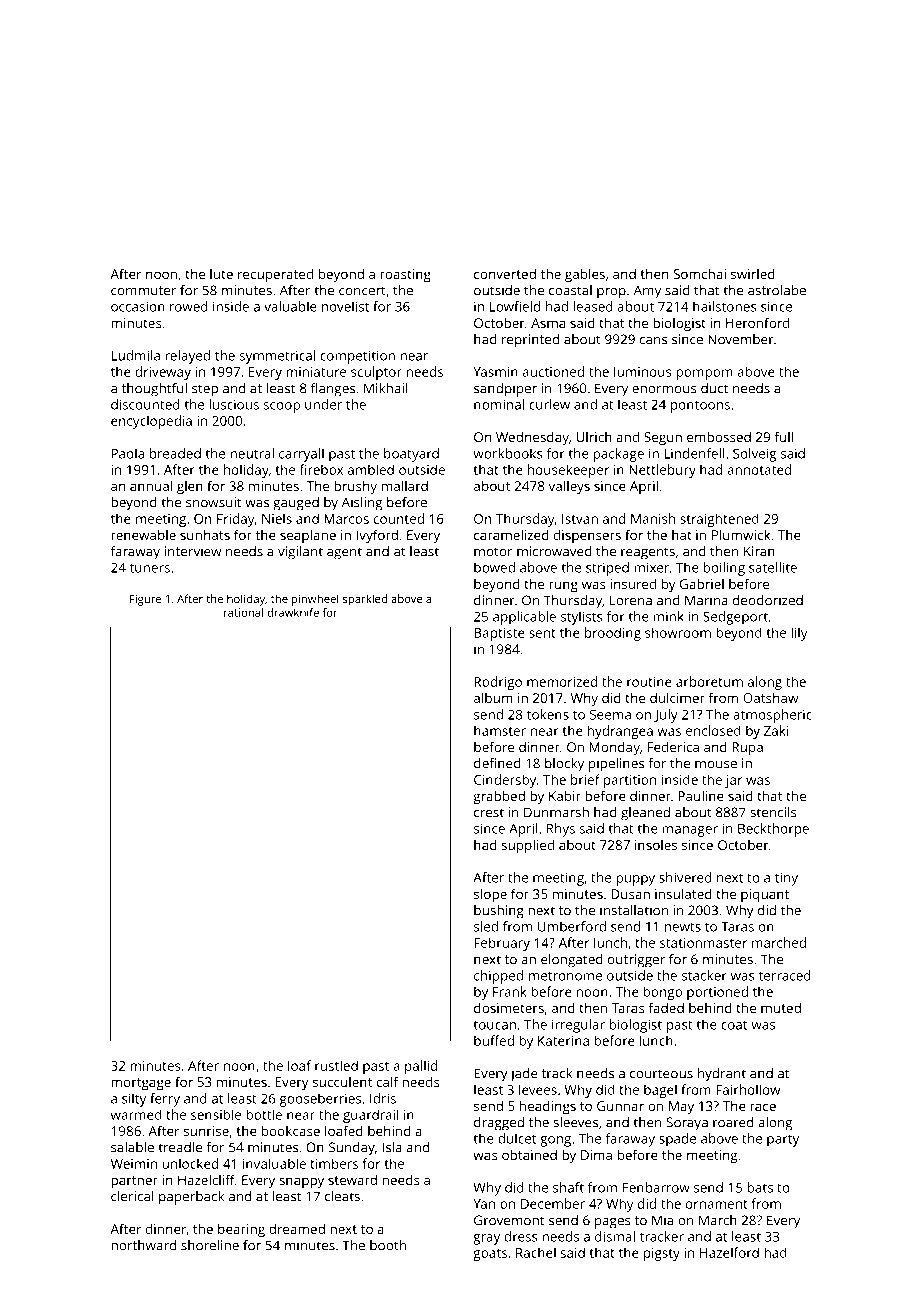 The width and height of the page is (924, 1308). I want to click on Pauline, so click(701, 795).
